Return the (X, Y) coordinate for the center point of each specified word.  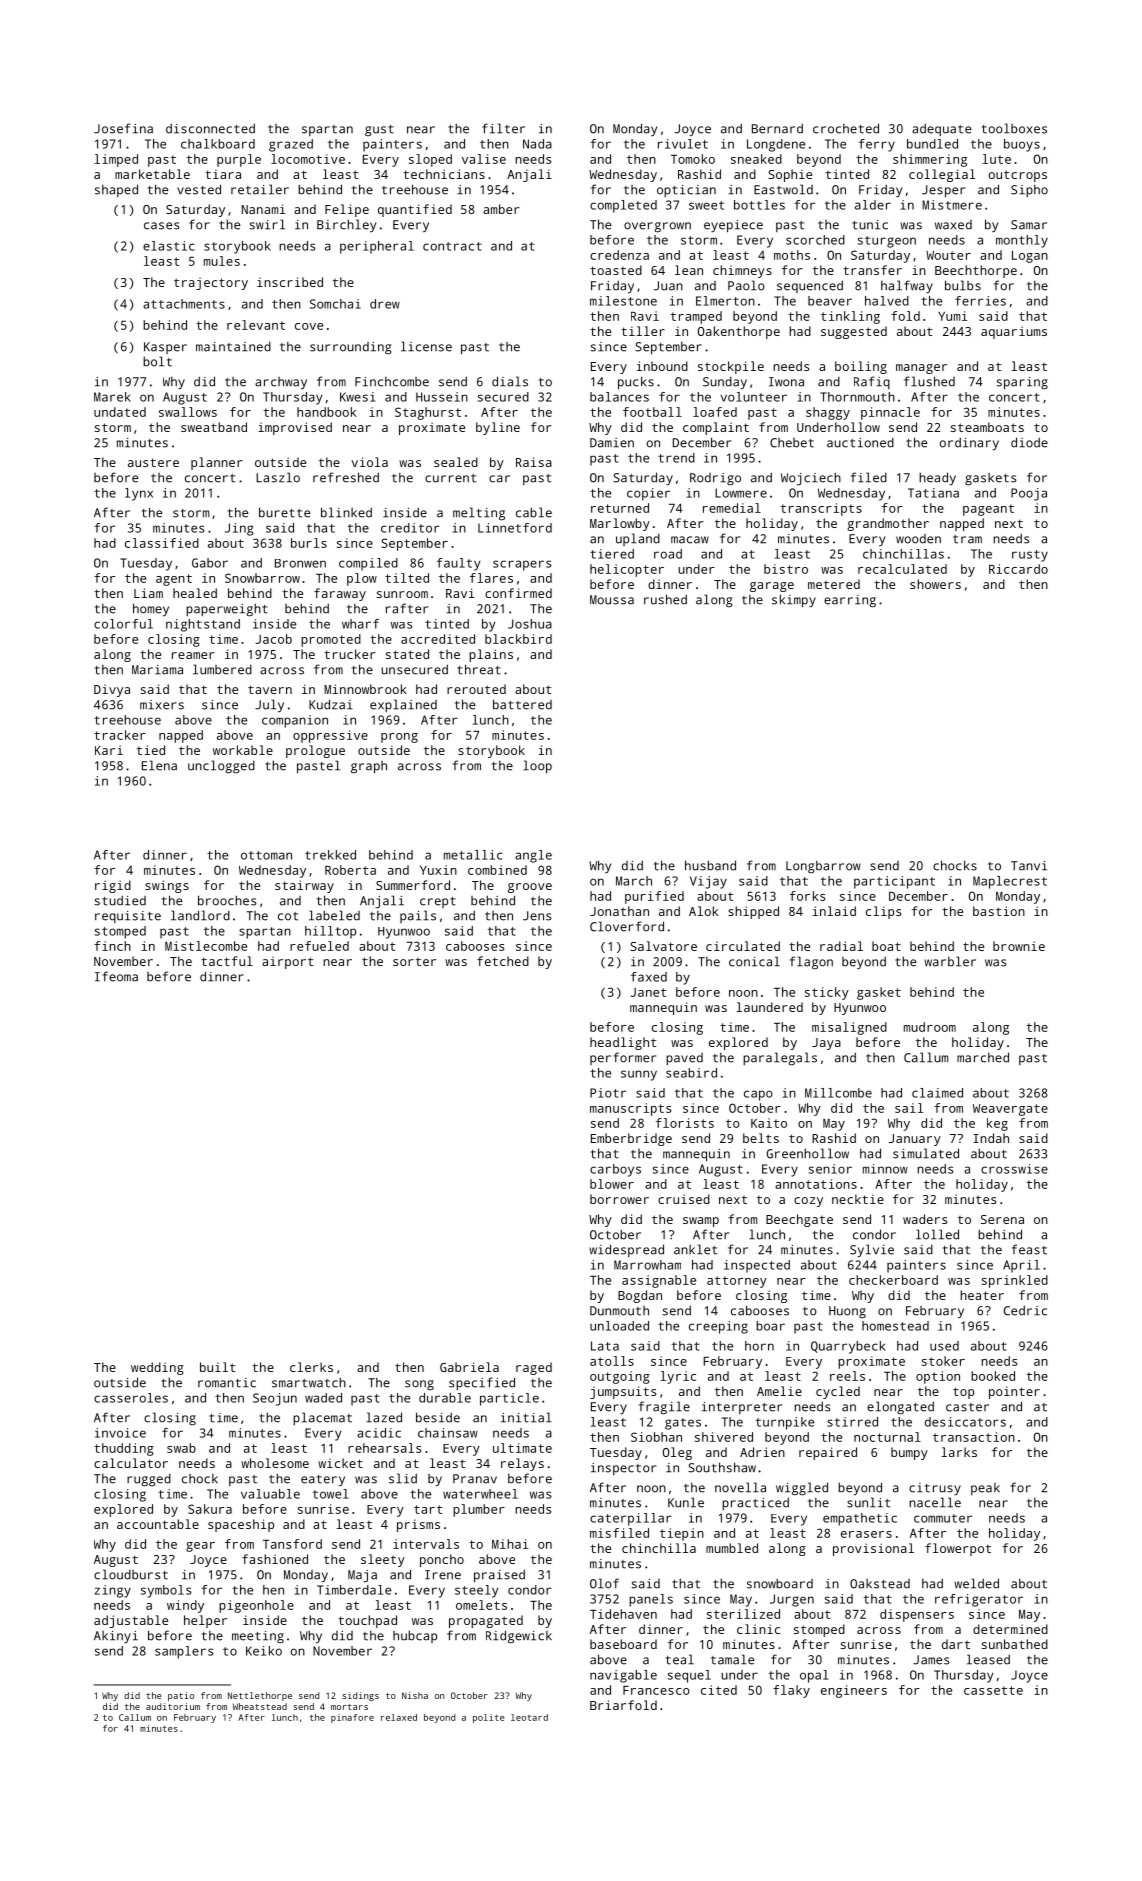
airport (287, 962)
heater (982, 1295)
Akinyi (116, 1637)
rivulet (683, 144)
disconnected (210, 128)
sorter (414, 962)
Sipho (1029, 191)
